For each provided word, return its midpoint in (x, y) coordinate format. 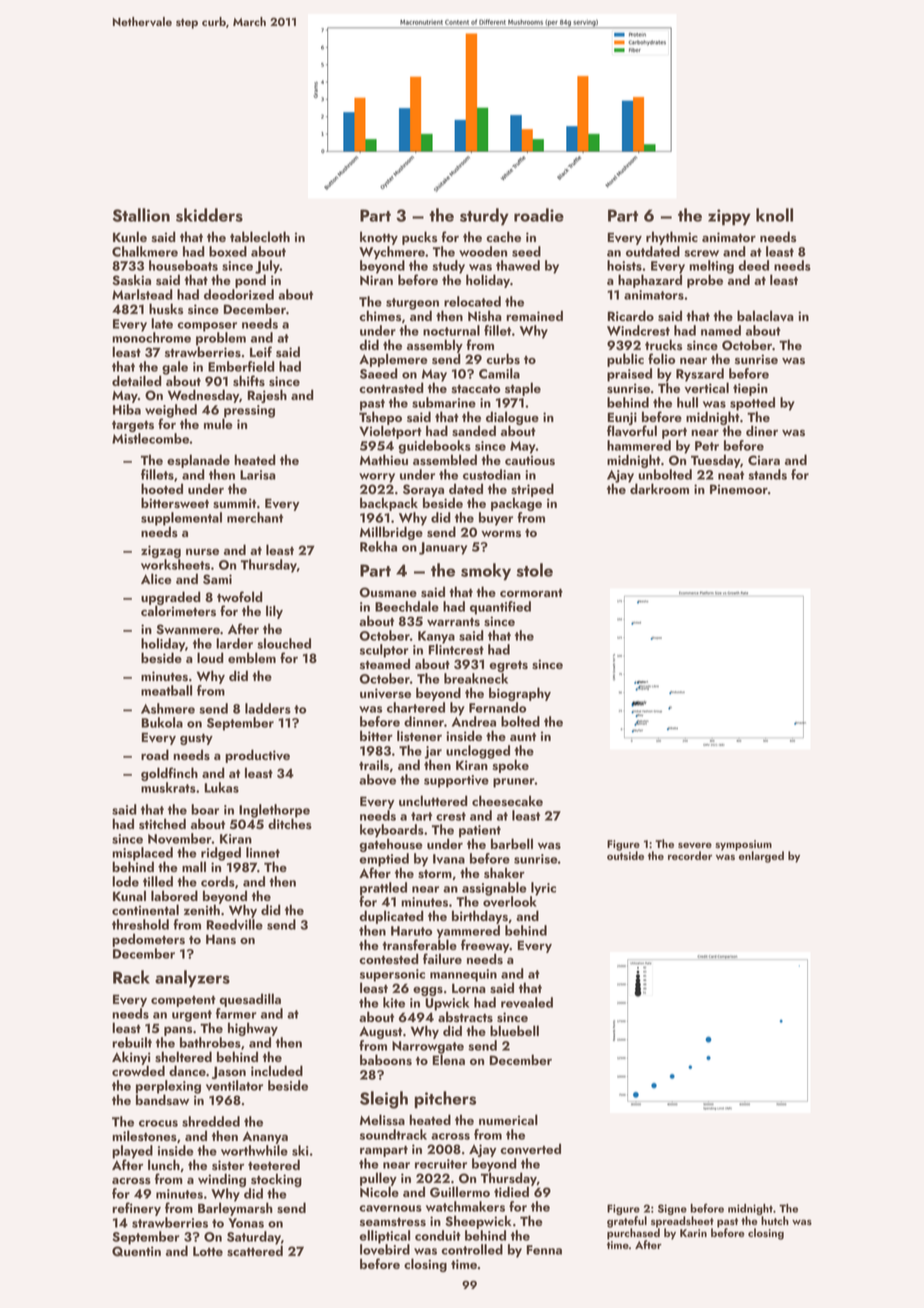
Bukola (162, 722)
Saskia (131, 280)
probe (705, 281)
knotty (379, 238)
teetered (274, 1164)
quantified (500, 608)
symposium (743, 845)
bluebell (514, 1030)
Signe (672, 1209)
